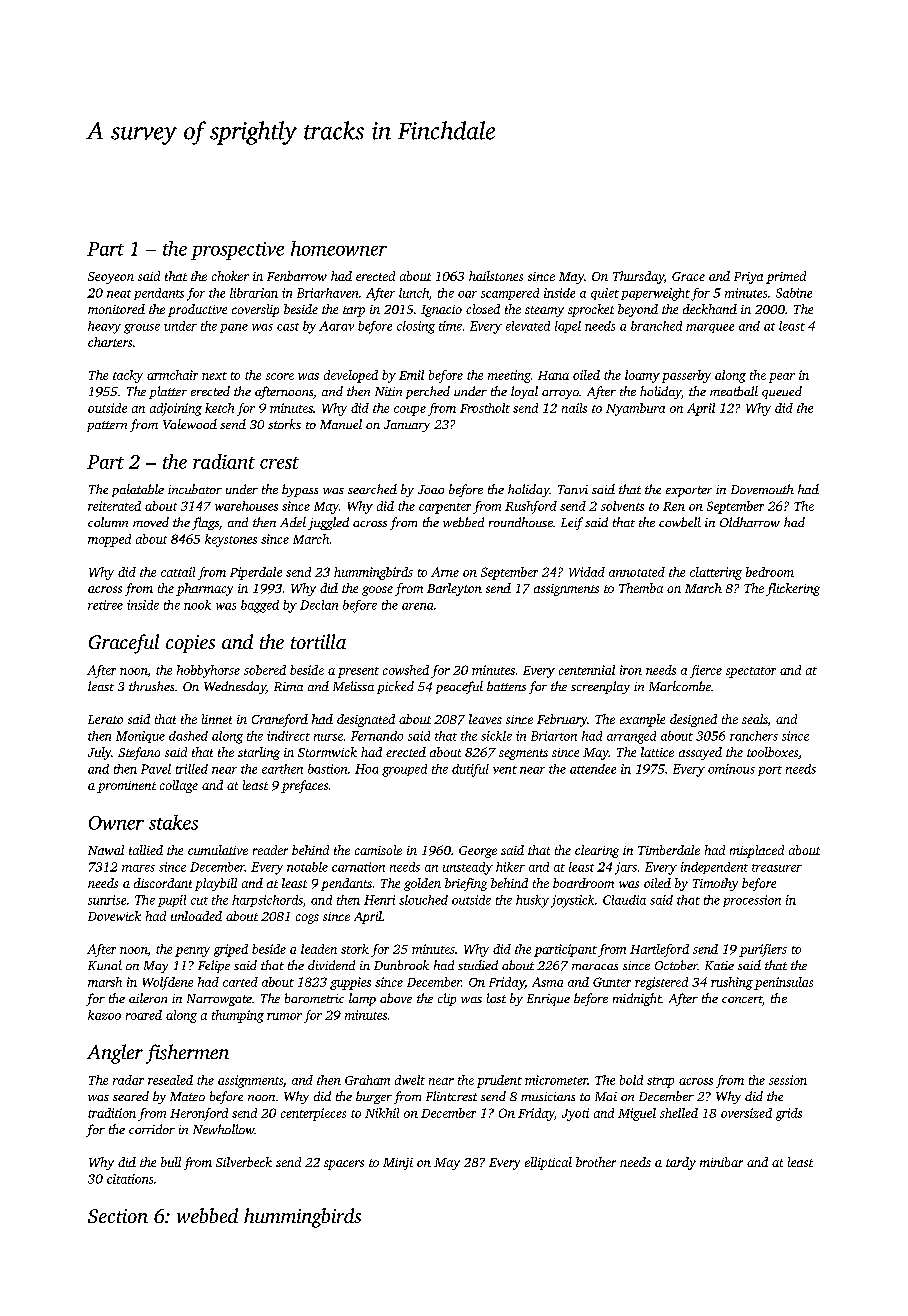 The image size is (908, 1316). Describe the element at coordinates (173, 822) in the screenshot. I see `stakes` at that location.
